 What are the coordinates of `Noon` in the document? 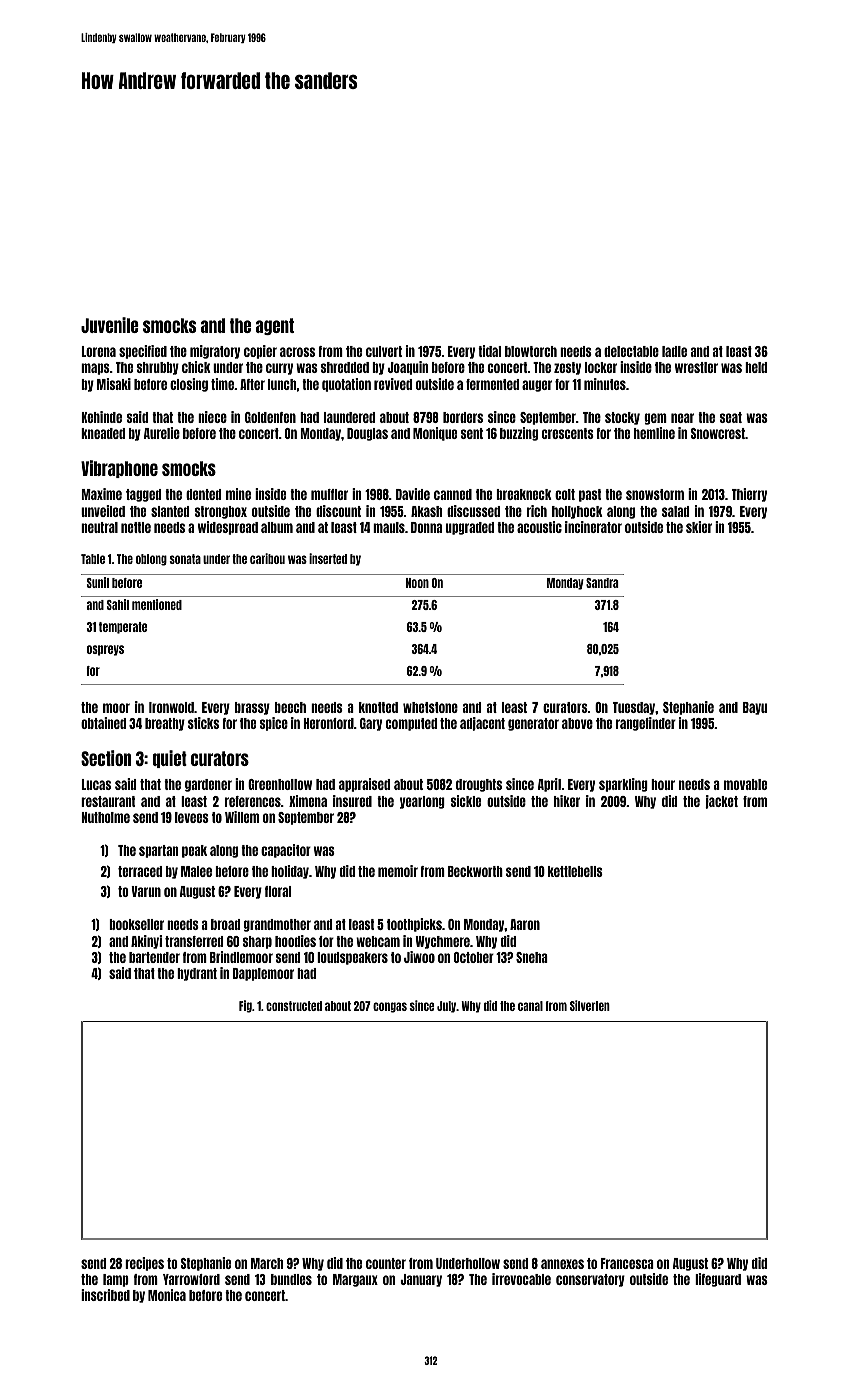 It's located at (417, 583).
